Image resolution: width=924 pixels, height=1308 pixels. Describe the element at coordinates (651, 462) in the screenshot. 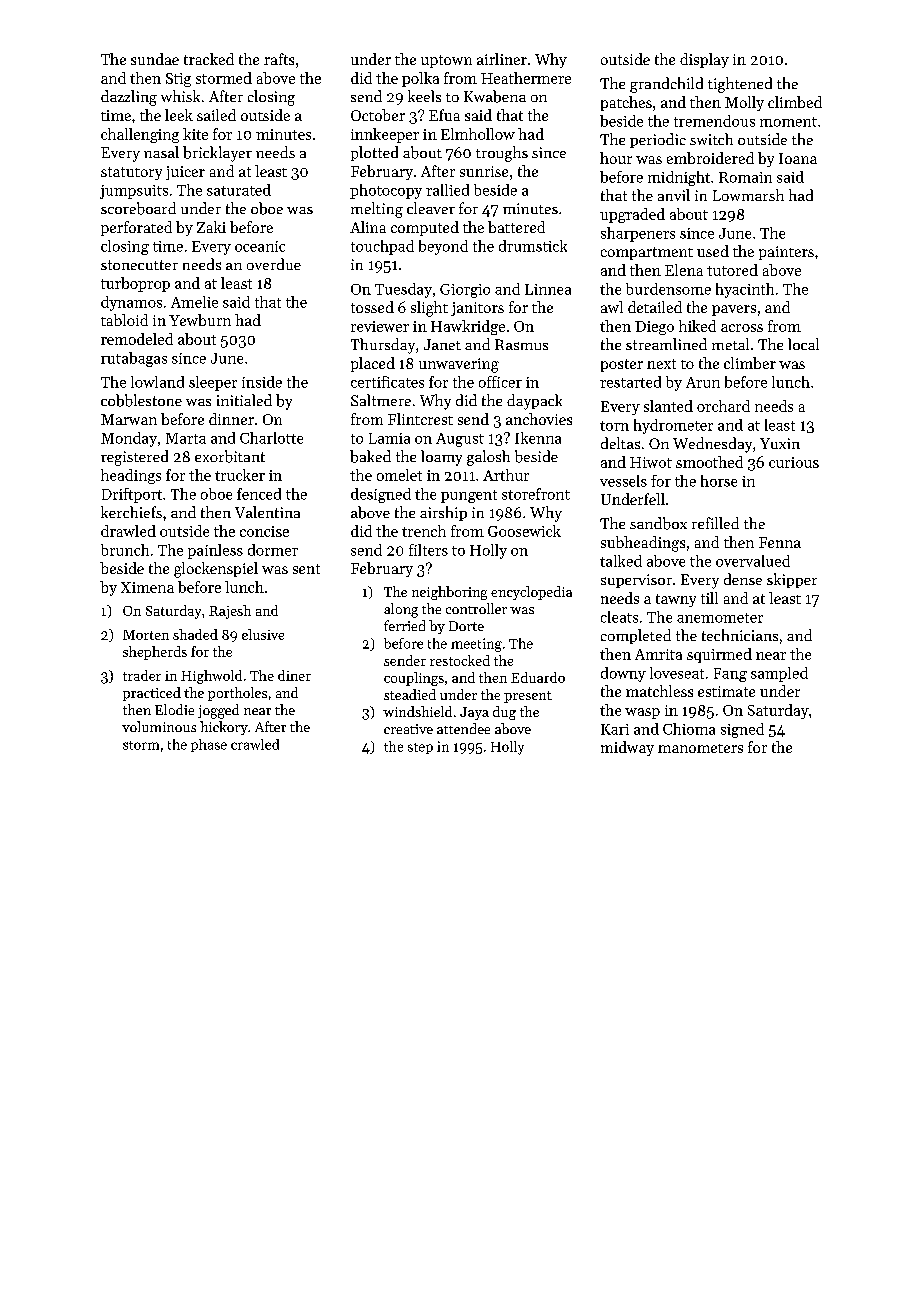

I see `Hiwot` at that location.
